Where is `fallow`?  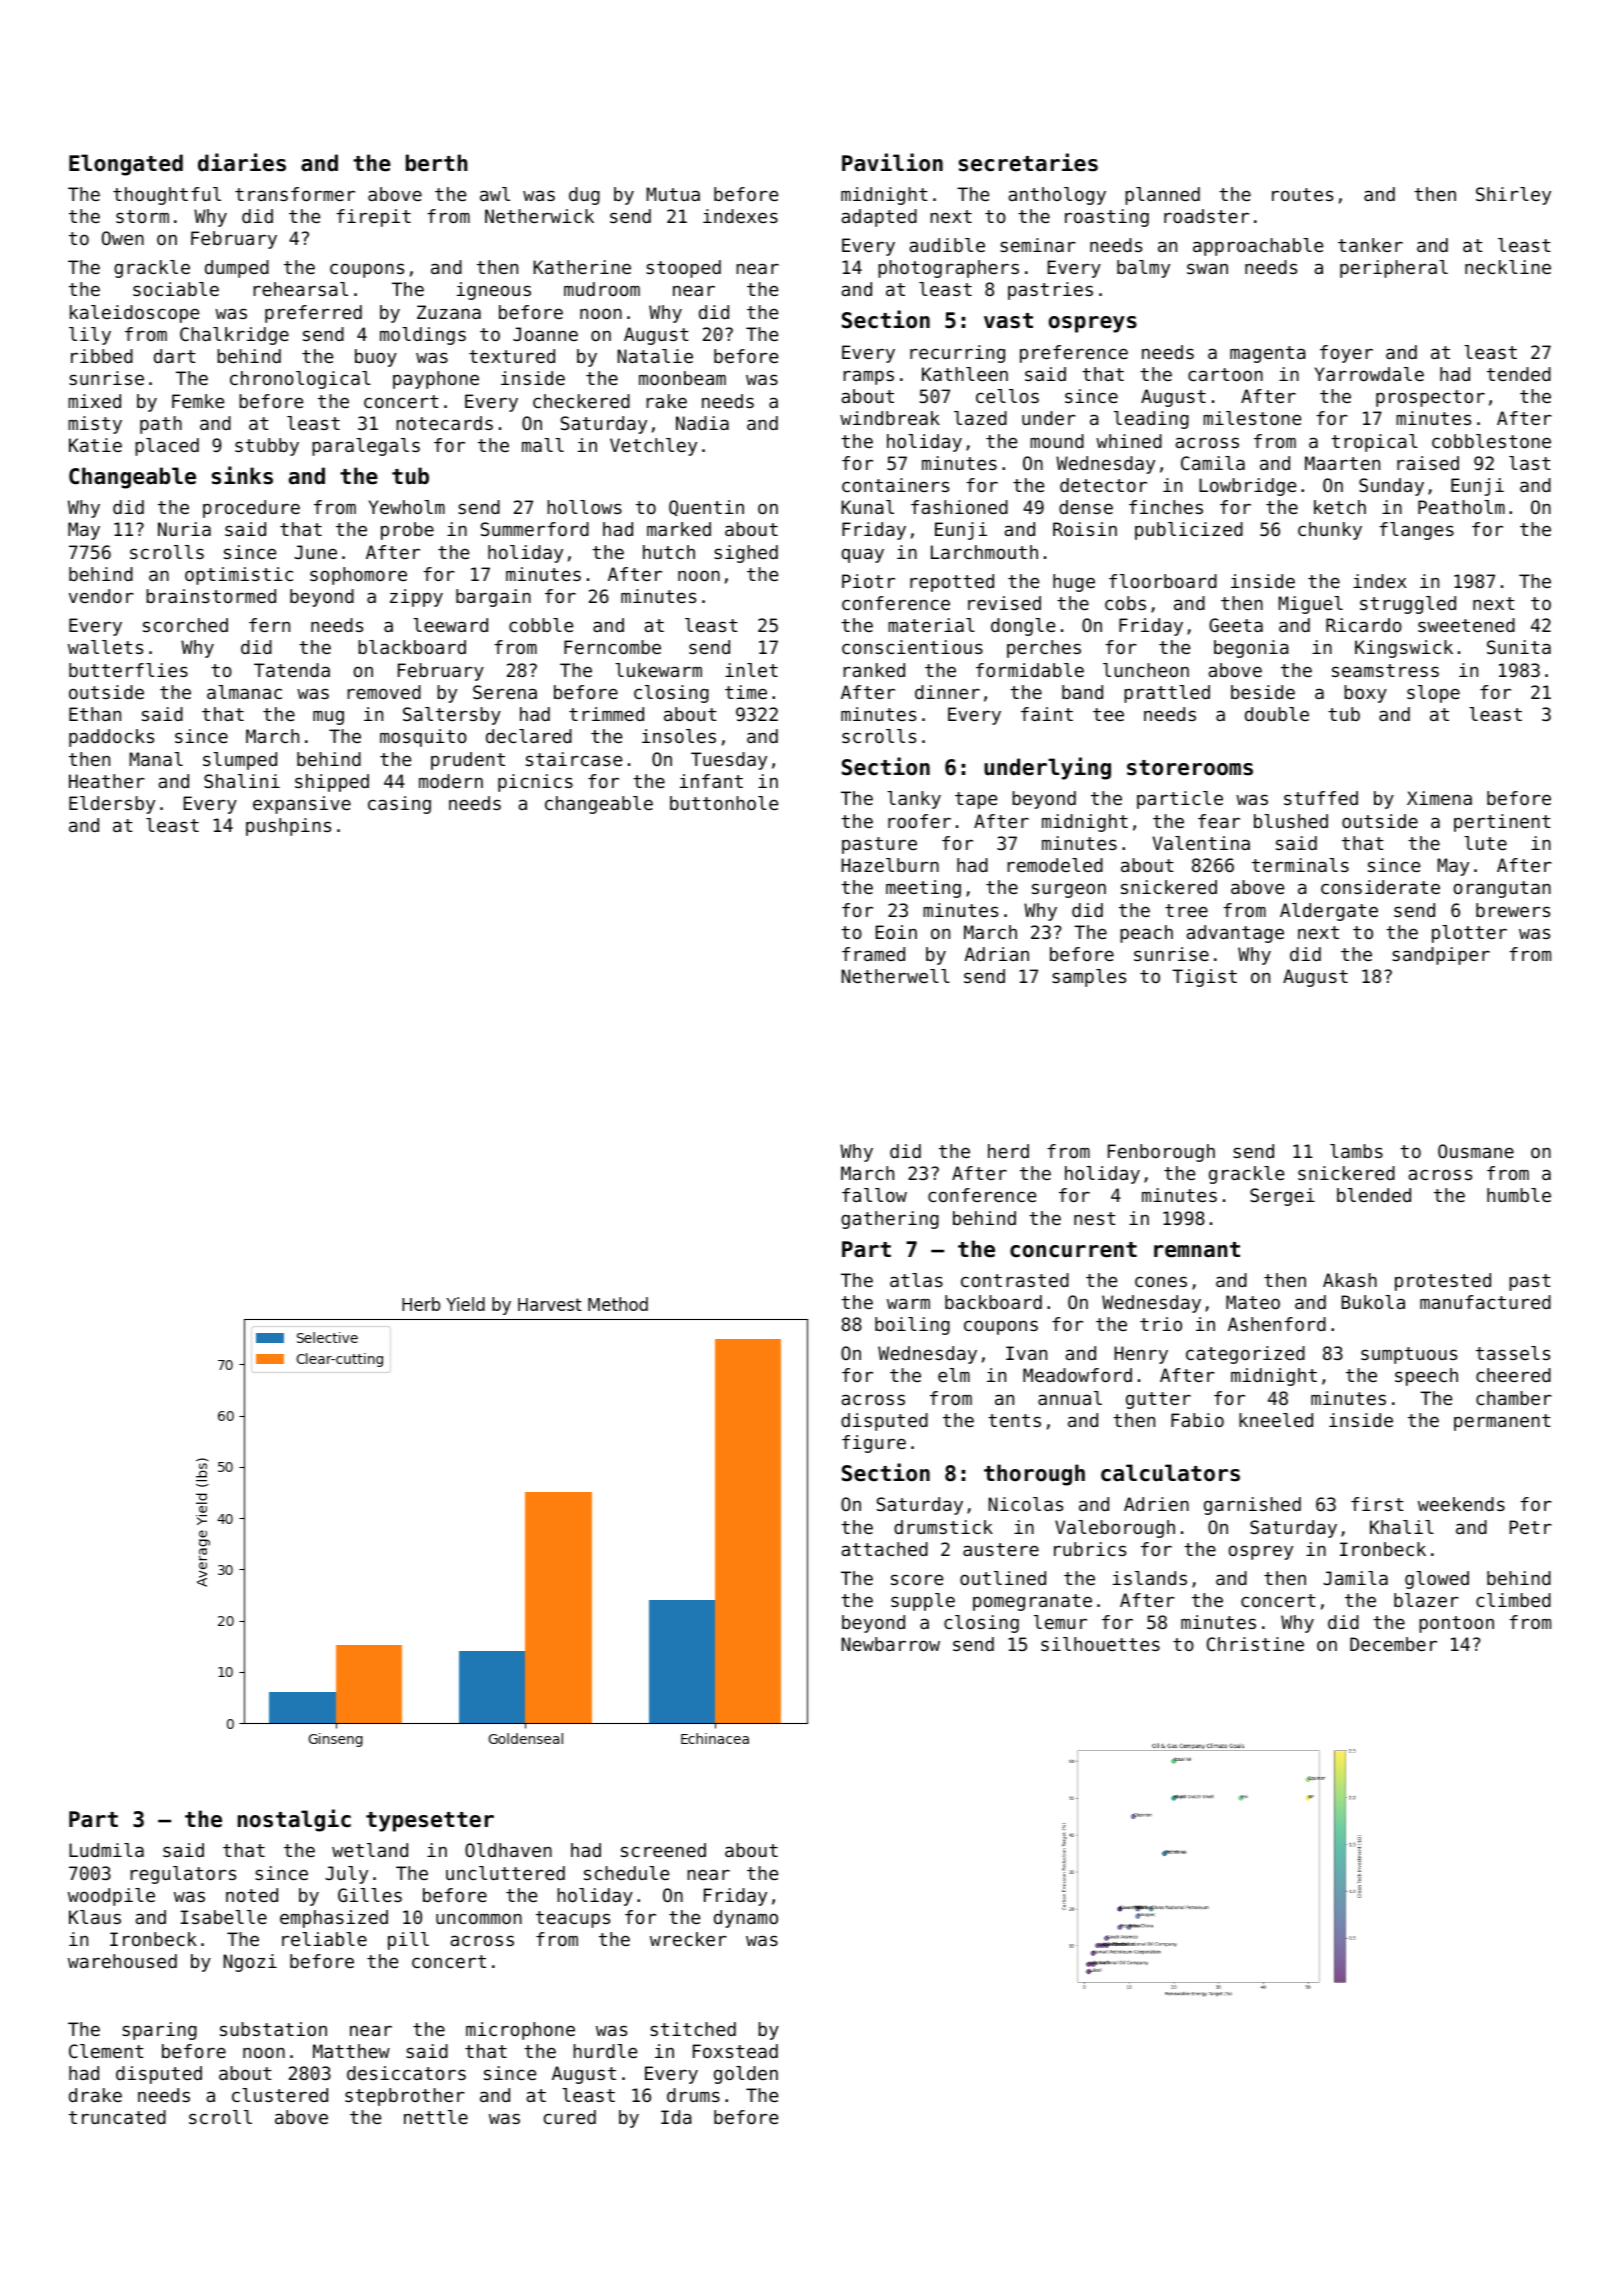 fallow is located at coordinates (874, 1195).
